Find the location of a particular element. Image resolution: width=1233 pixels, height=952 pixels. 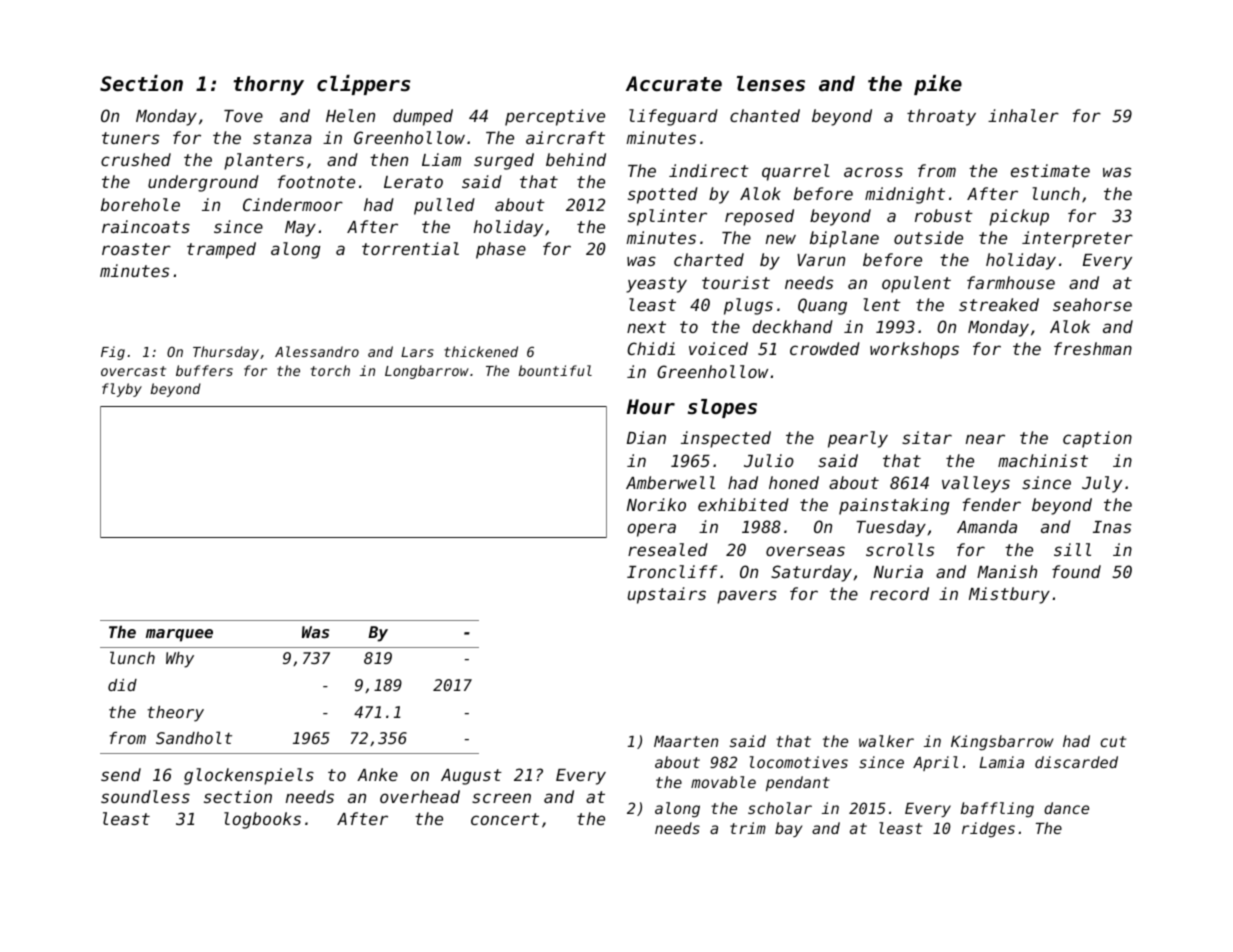

thorny is located at coordinates (269, 85).
